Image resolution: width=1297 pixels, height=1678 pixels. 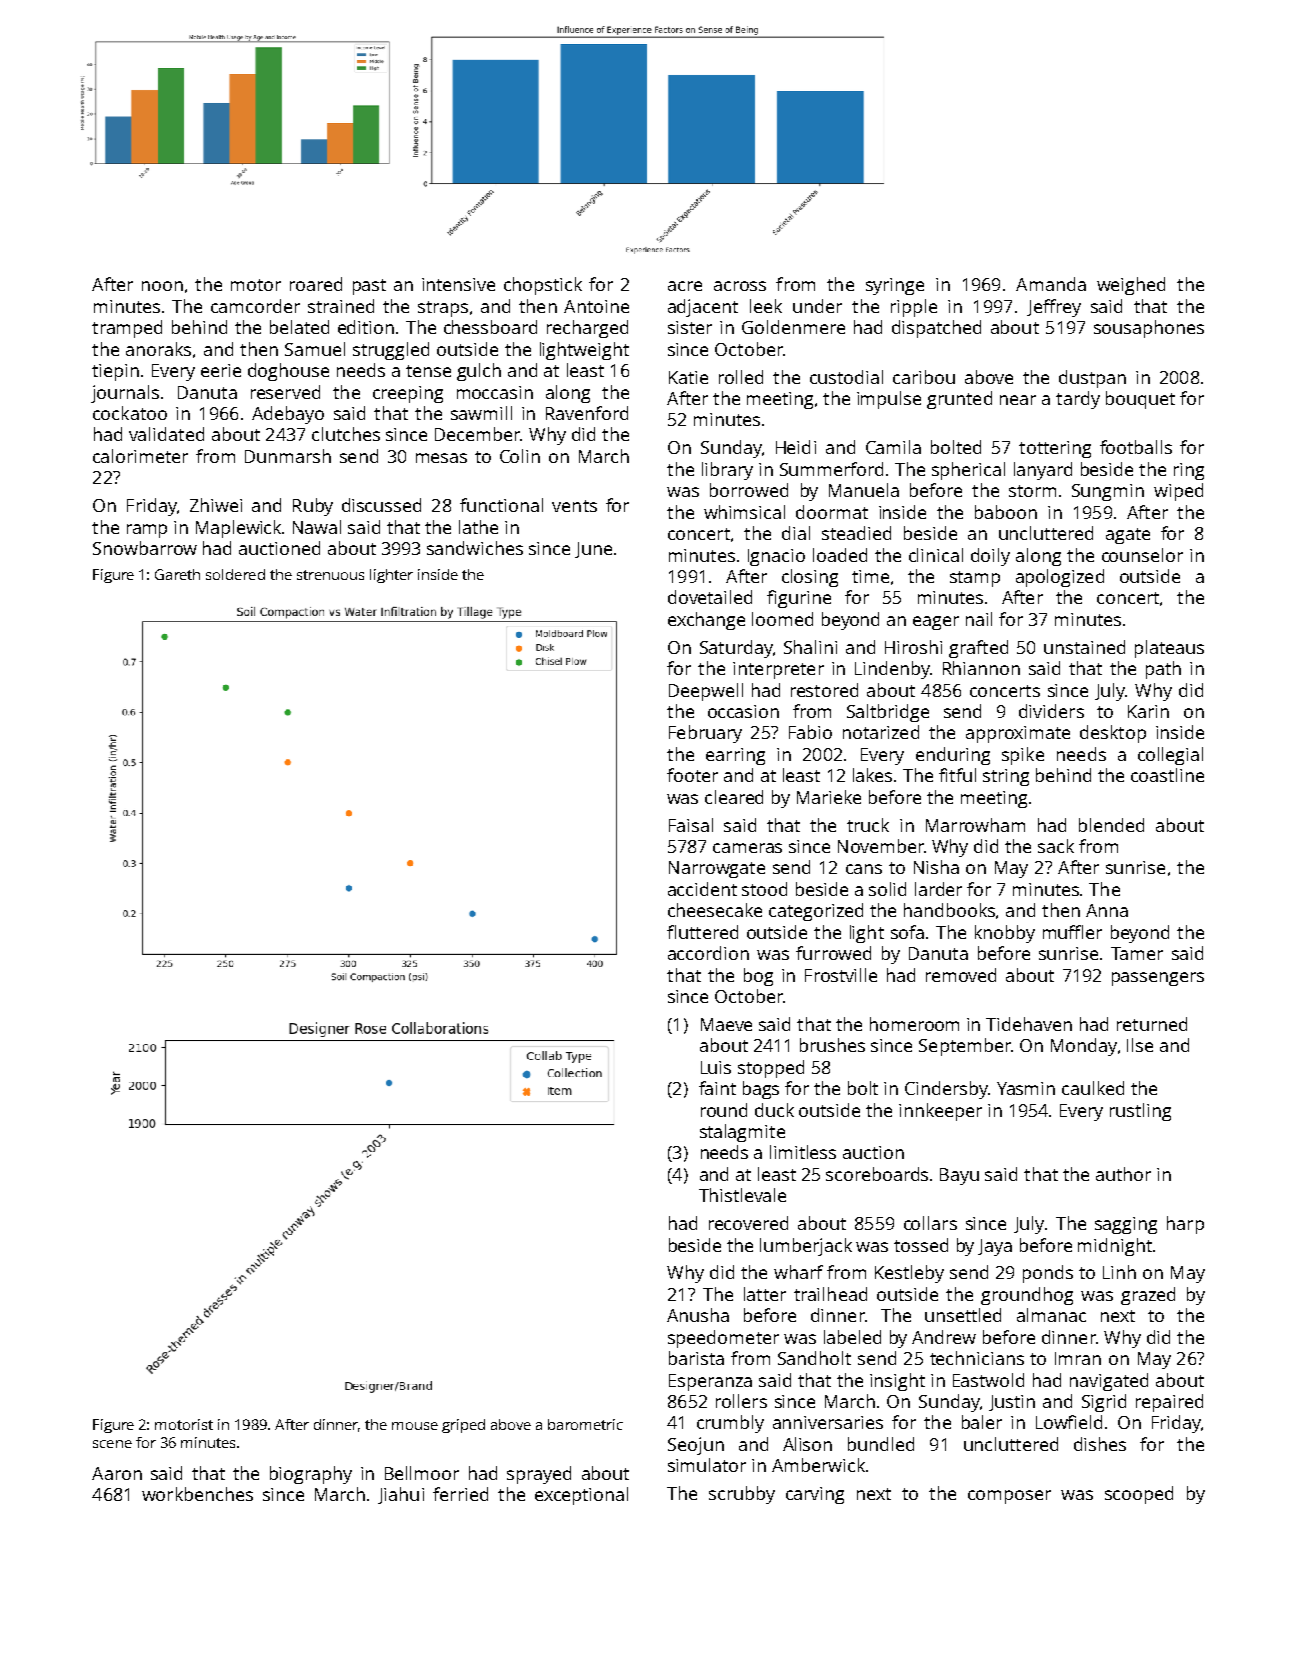 I want to click on scene, so click(x=112, y=1444).
